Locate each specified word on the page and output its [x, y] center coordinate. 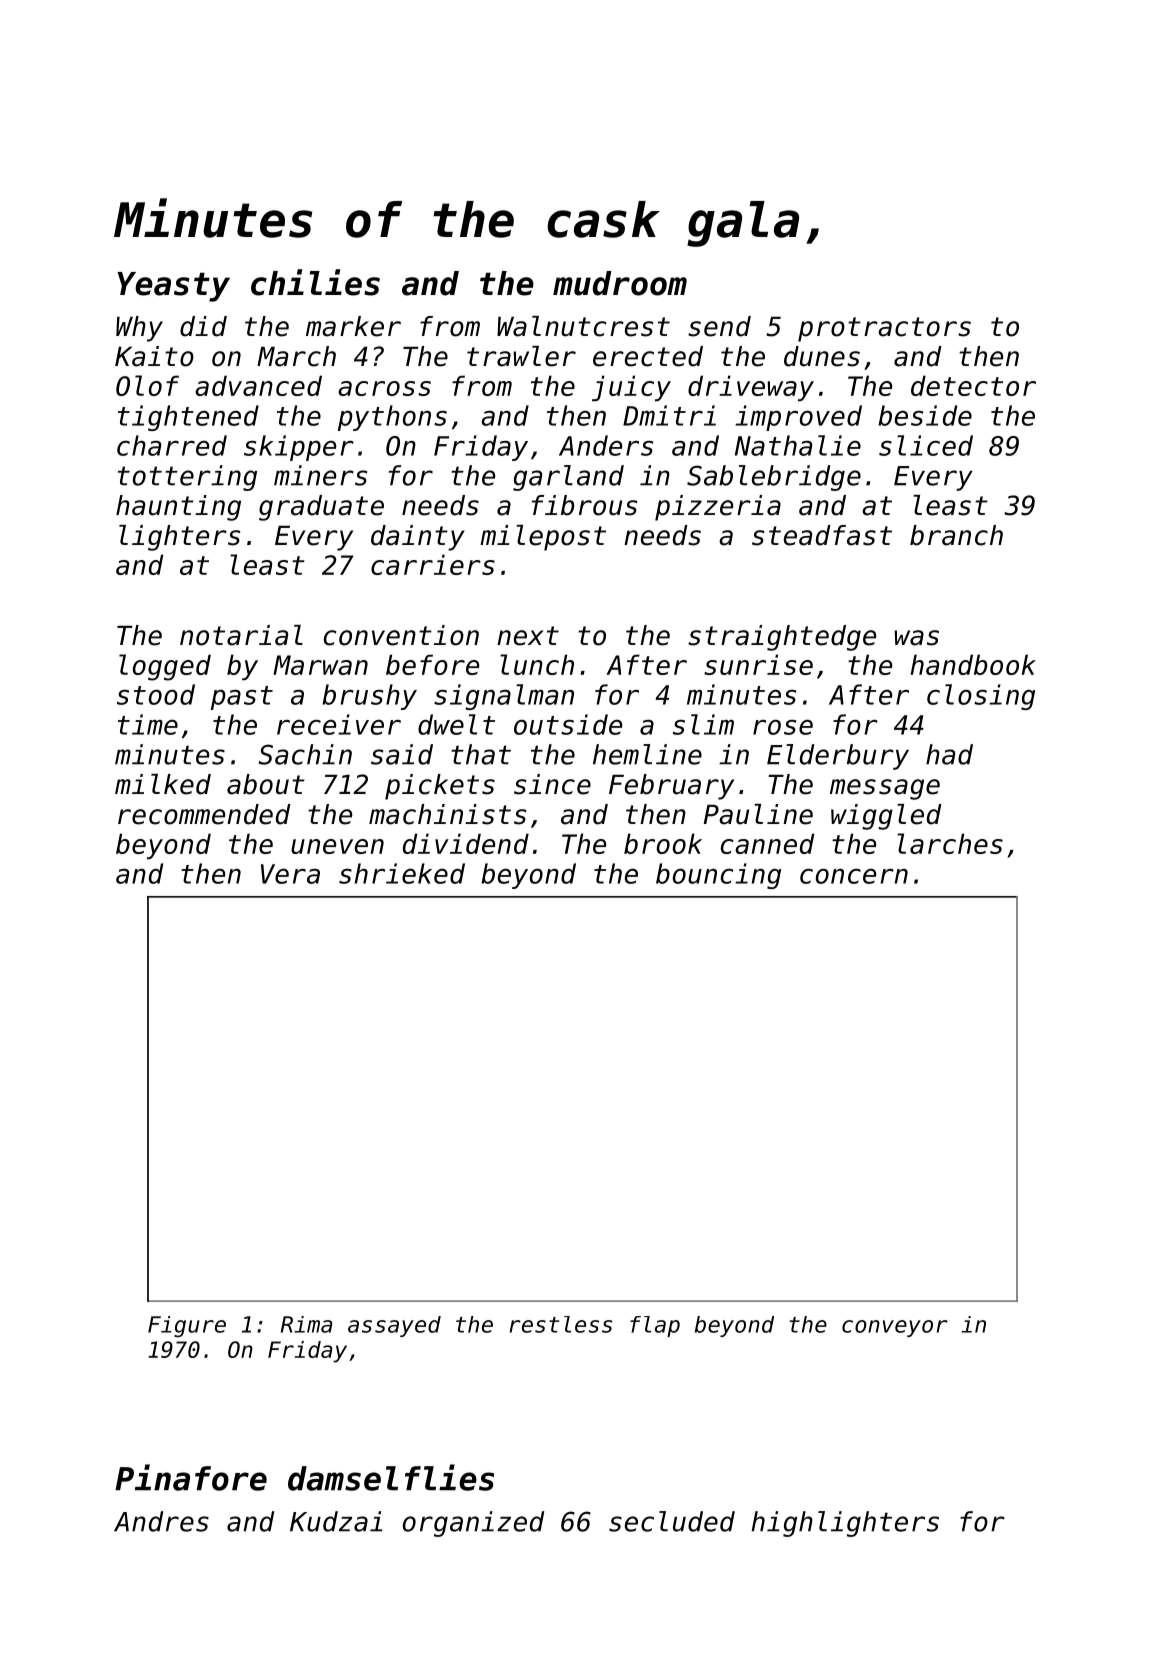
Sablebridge [774, 478]
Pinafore [191, 1477]
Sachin [305, 754]
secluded [672, 1521]
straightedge [782, 638]
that [481, 754]
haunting [178, 508]
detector [973, 385]
